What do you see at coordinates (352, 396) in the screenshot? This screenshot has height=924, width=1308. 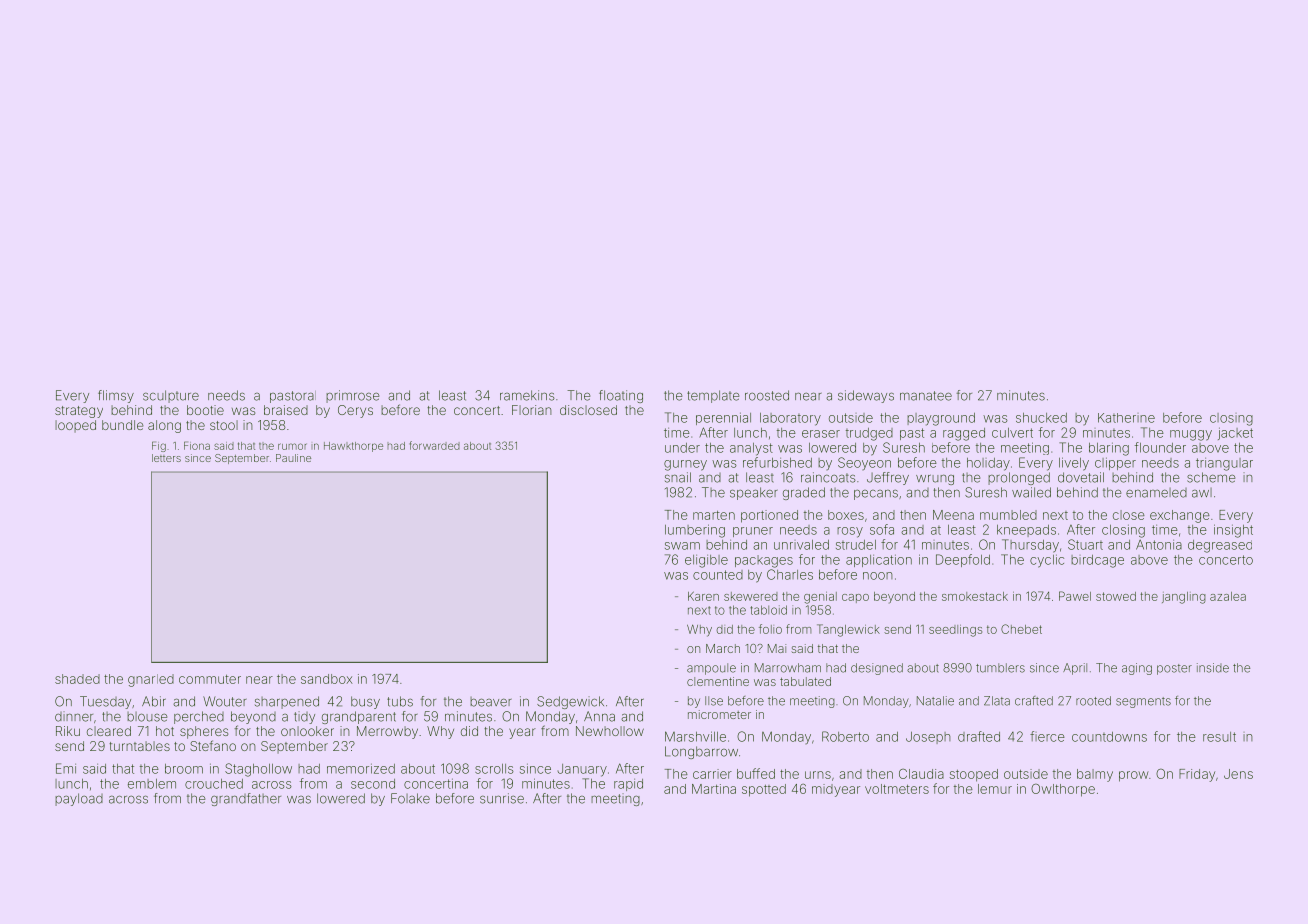 I see `primrose` at bounding box center [352, 396].
